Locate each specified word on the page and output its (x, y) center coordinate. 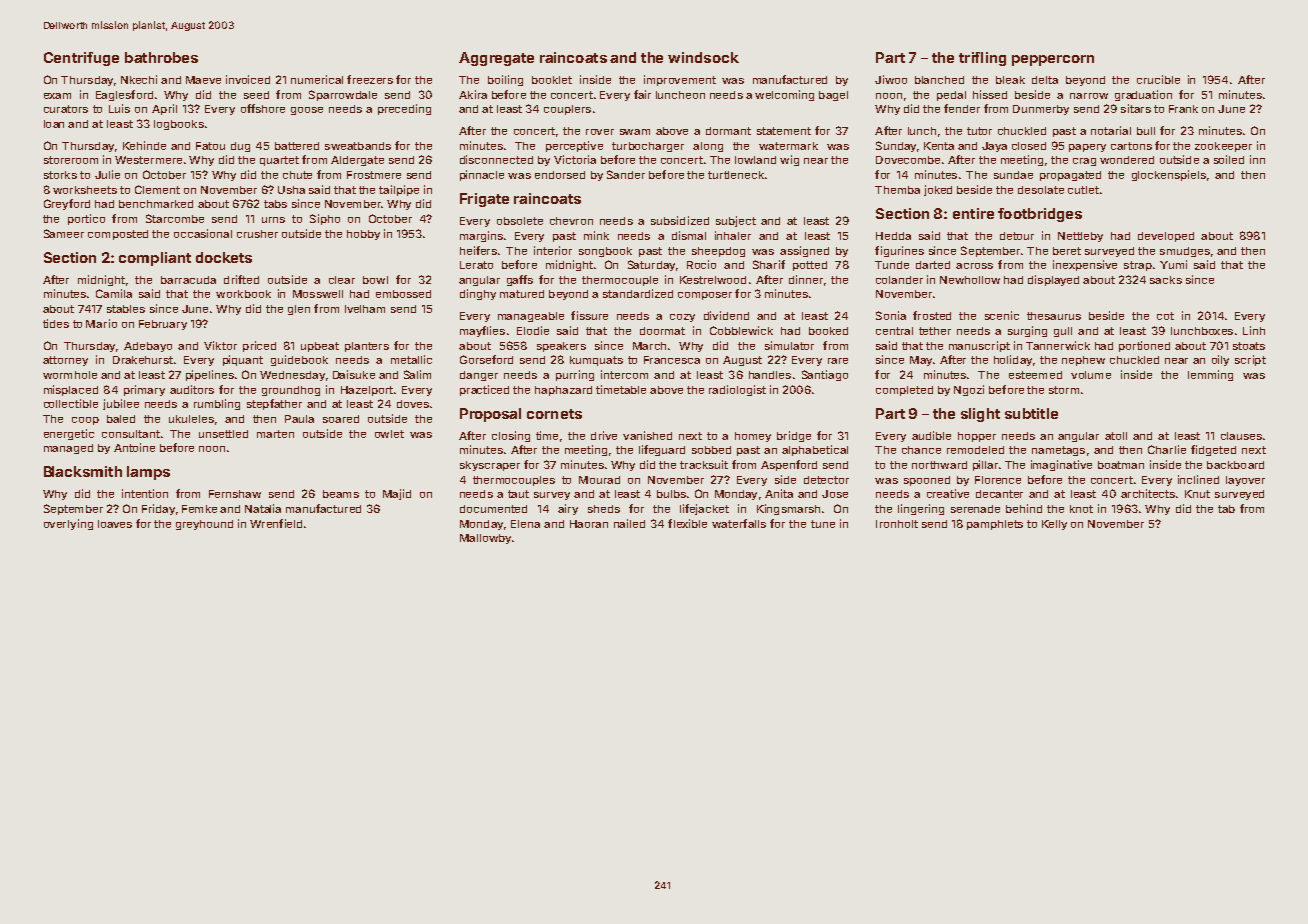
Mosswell (318, 294)
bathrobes (161, 57)
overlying (68, 524)
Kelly (1054, 525)
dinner (806, 279)
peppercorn (1053, 60)
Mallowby (485, 539)
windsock (703, 57)
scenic (1002, 315)
